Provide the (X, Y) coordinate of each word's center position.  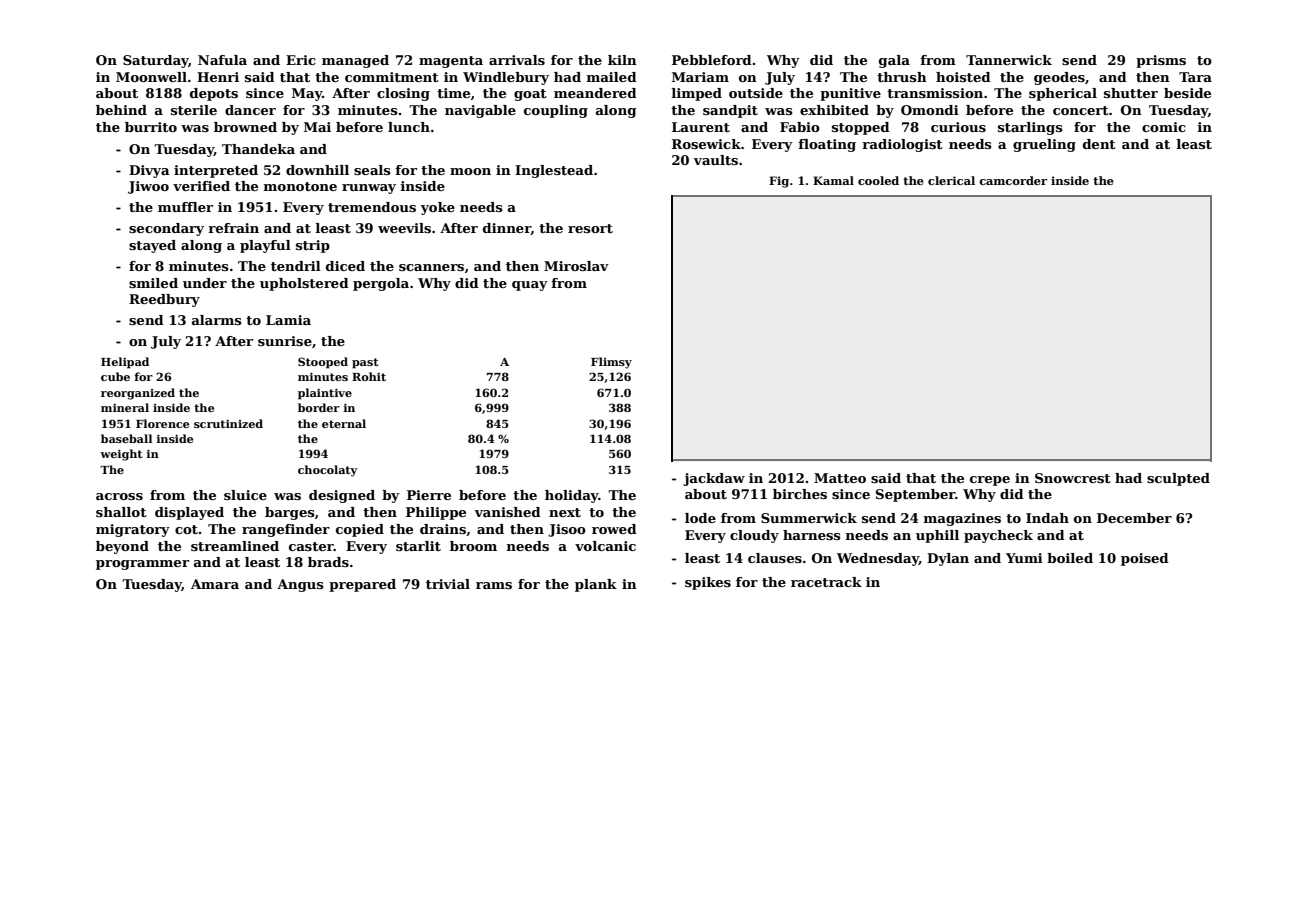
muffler (185, 207)
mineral (125, 407)
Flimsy (611, 363)
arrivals (517, 60)
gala (894, 61)
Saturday (156, 61)
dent (1099, 144)
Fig (779, 182)
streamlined (235, 546)
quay (530, 286)
